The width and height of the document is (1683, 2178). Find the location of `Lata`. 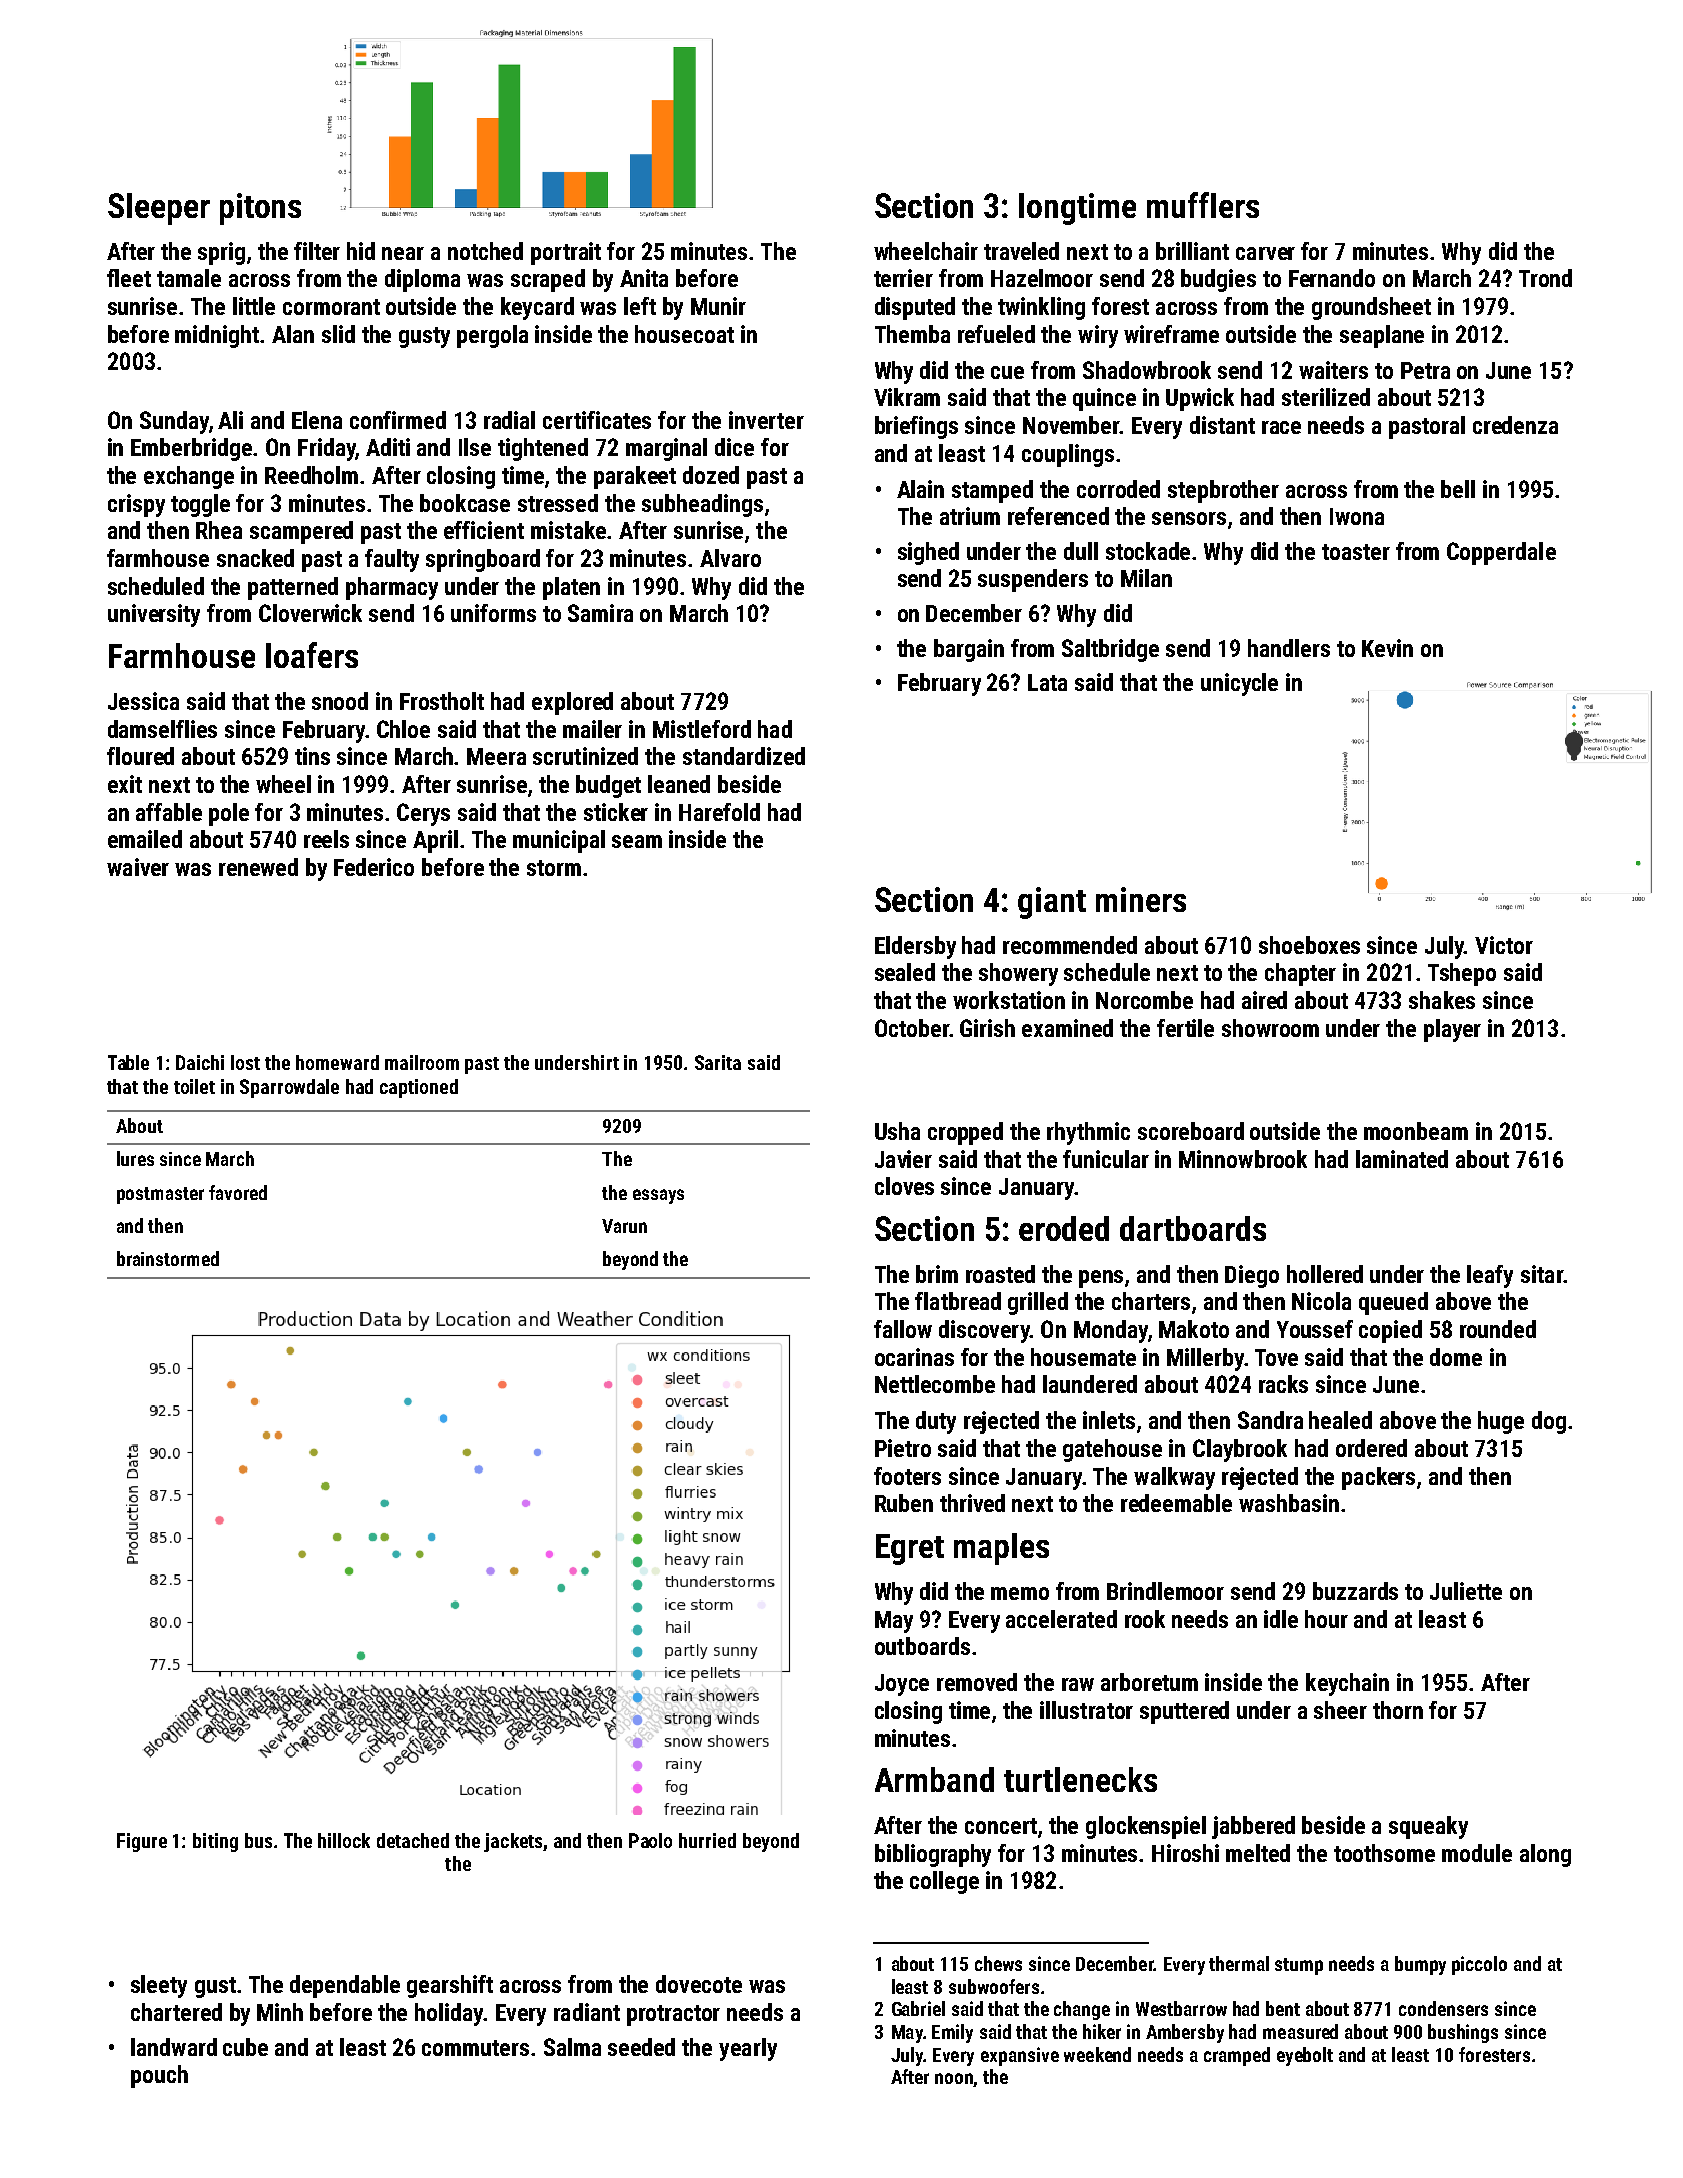

Lata is located at coordinates (1047, 682).
